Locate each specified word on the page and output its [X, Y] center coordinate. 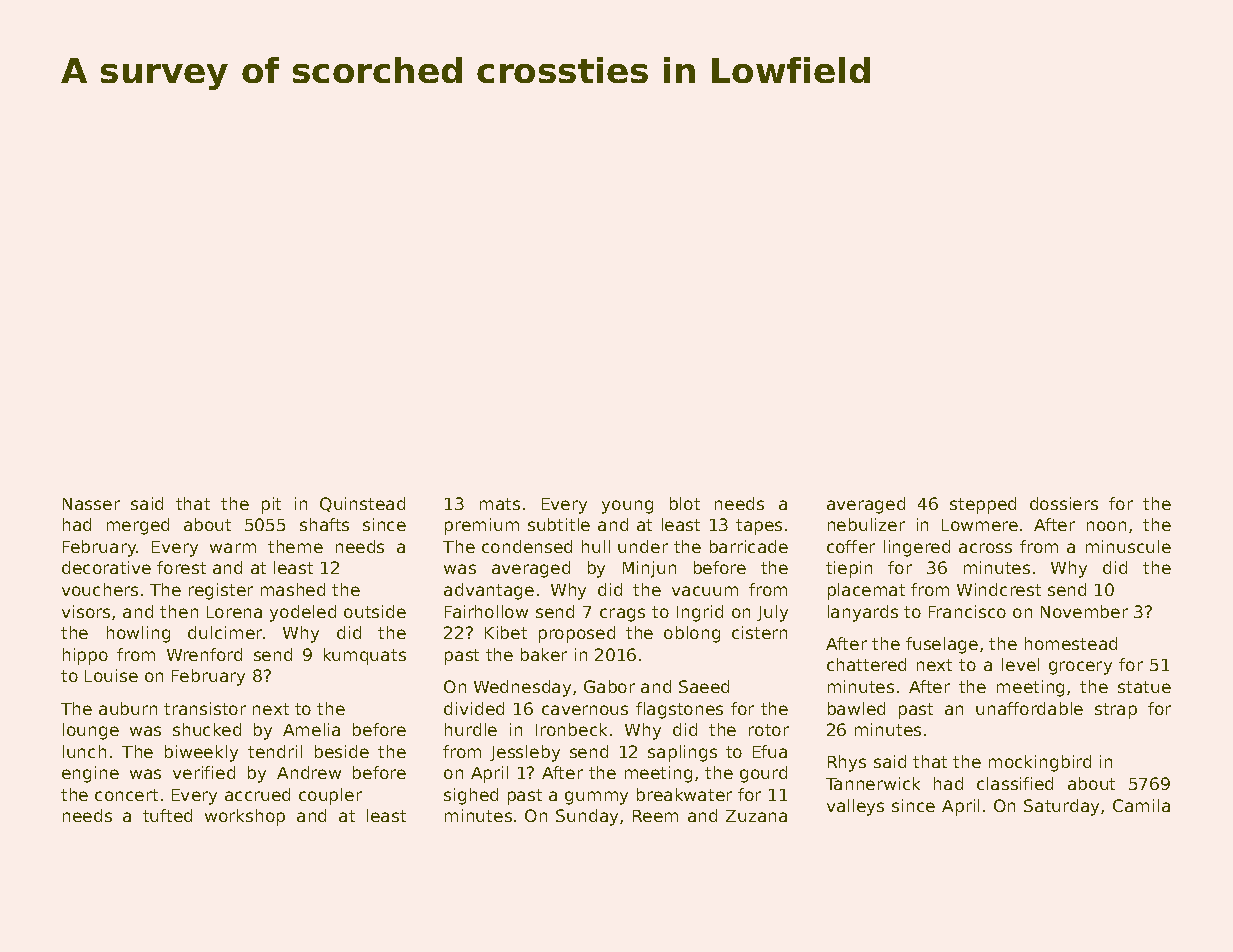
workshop [245, 817]
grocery [1080, 668]
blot [685, 503]
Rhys [847, 763]
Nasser [91, 504]
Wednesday [522, 688]
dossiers [1064, 503]
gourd [763, 774]
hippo [85, 656]
